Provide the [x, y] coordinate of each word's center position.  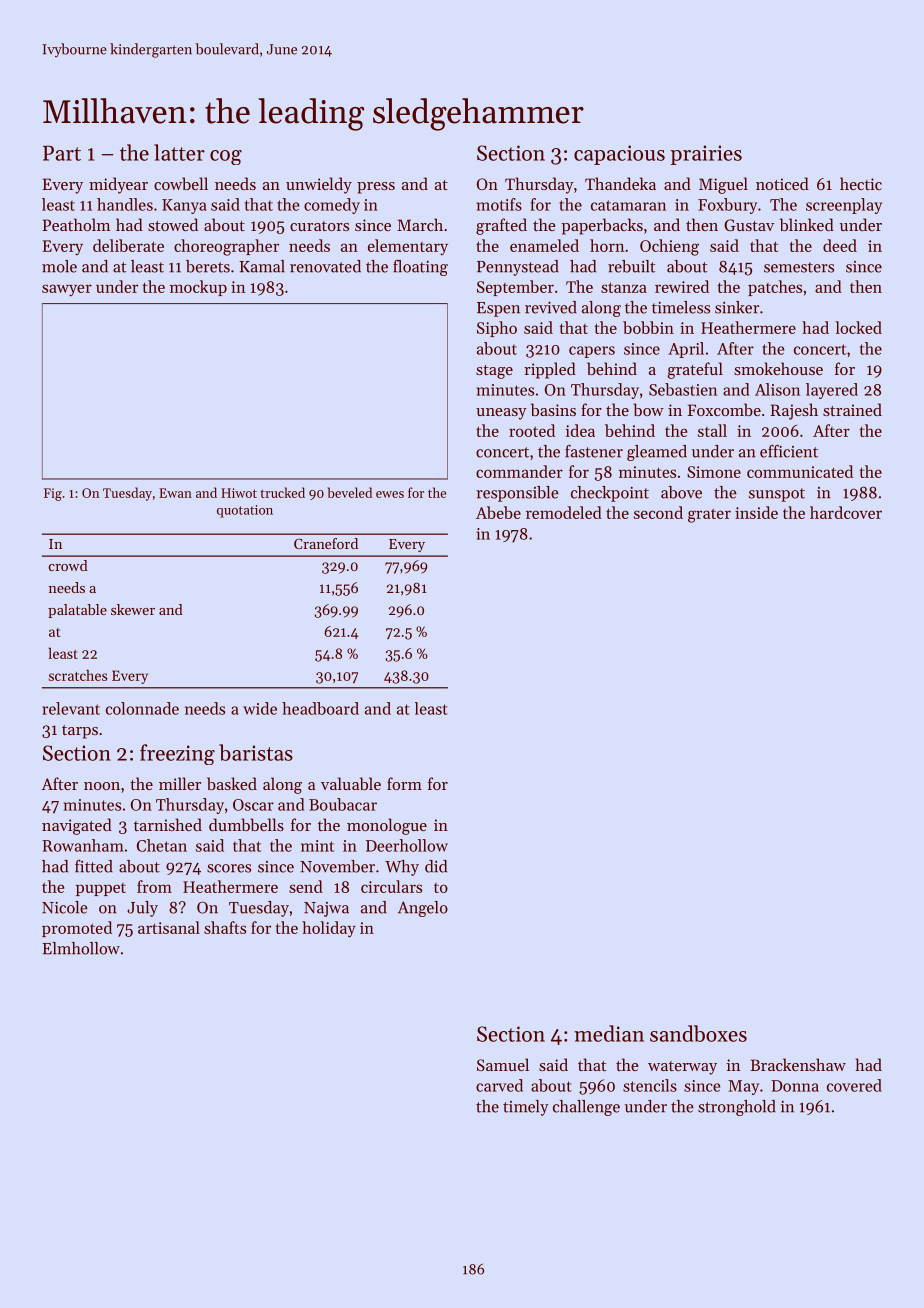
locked [858, 327]
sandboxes [698, 1033]
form [404, 783]
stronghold [737, 1108]
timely [526, 1108]
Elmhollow [81, 948]
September [515, 288]
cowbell [181, 183]
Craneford [326, 543]
